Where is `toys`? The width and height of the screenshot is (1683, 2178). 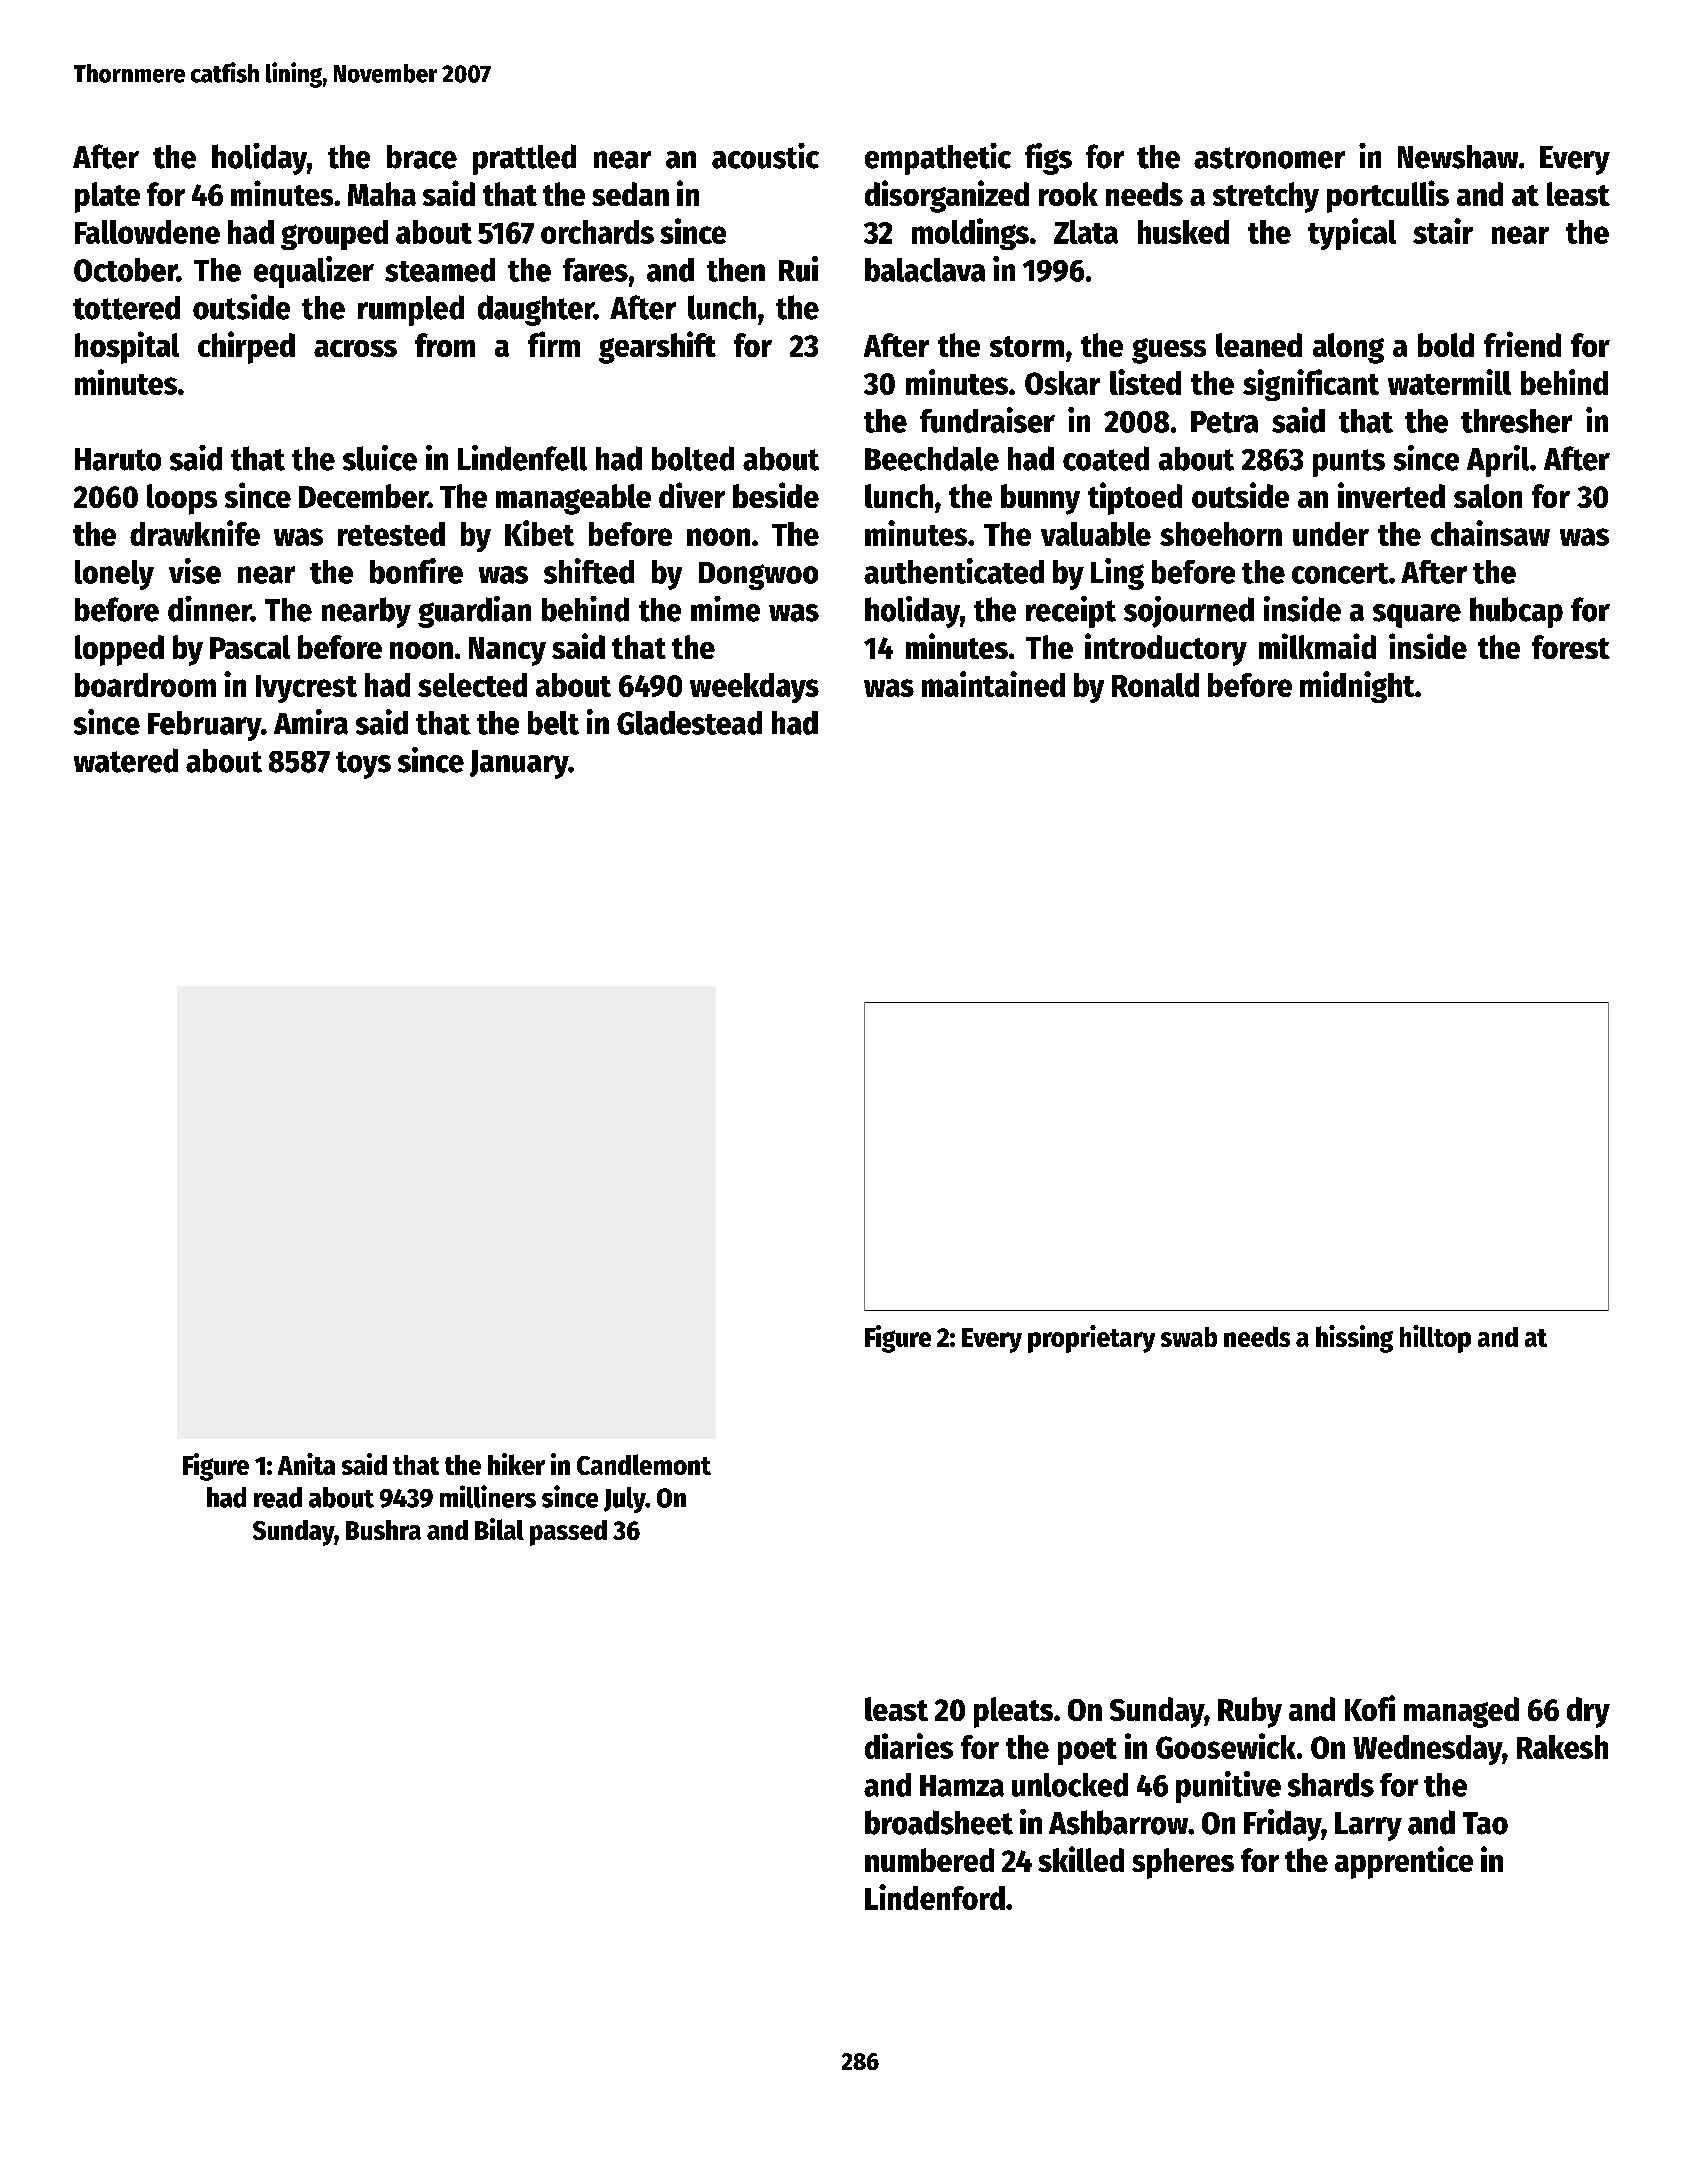
toys is located at coordinates (363, 765).
